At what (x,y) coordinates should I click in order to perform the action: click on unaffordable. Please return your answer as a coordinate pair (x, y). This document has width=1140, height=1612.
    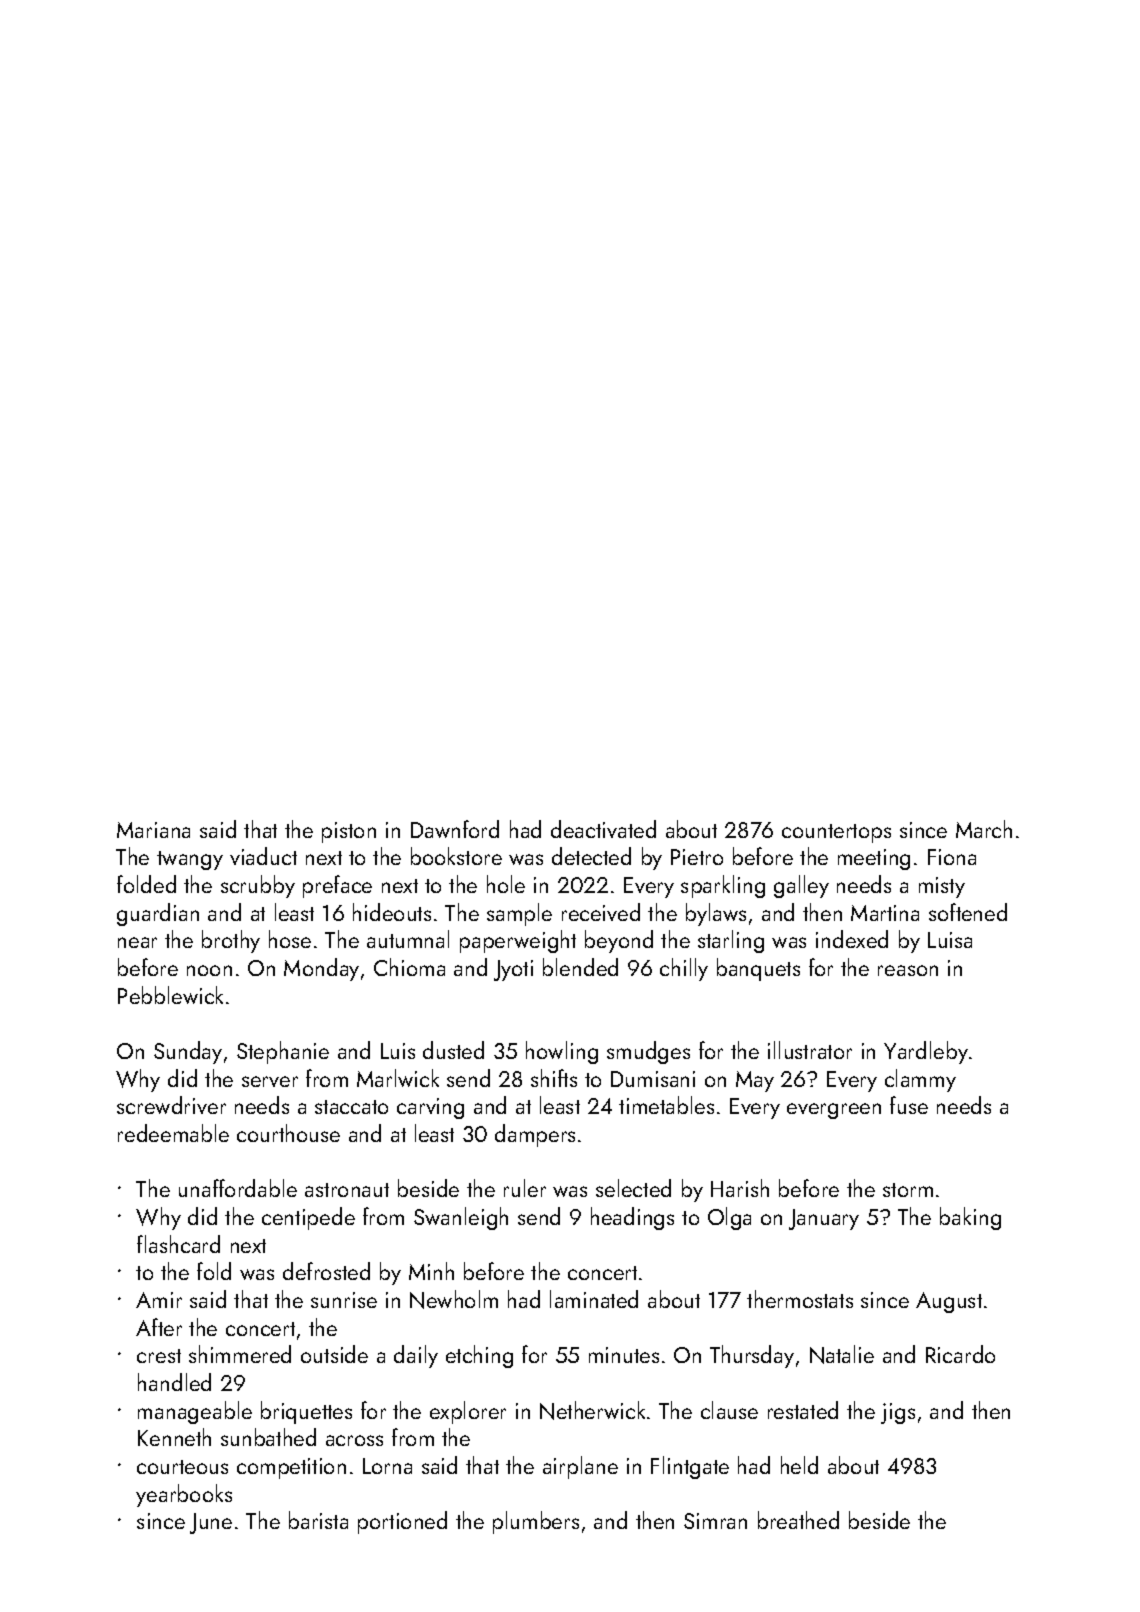
    Looking at the image, I should click on (238, 1188).
